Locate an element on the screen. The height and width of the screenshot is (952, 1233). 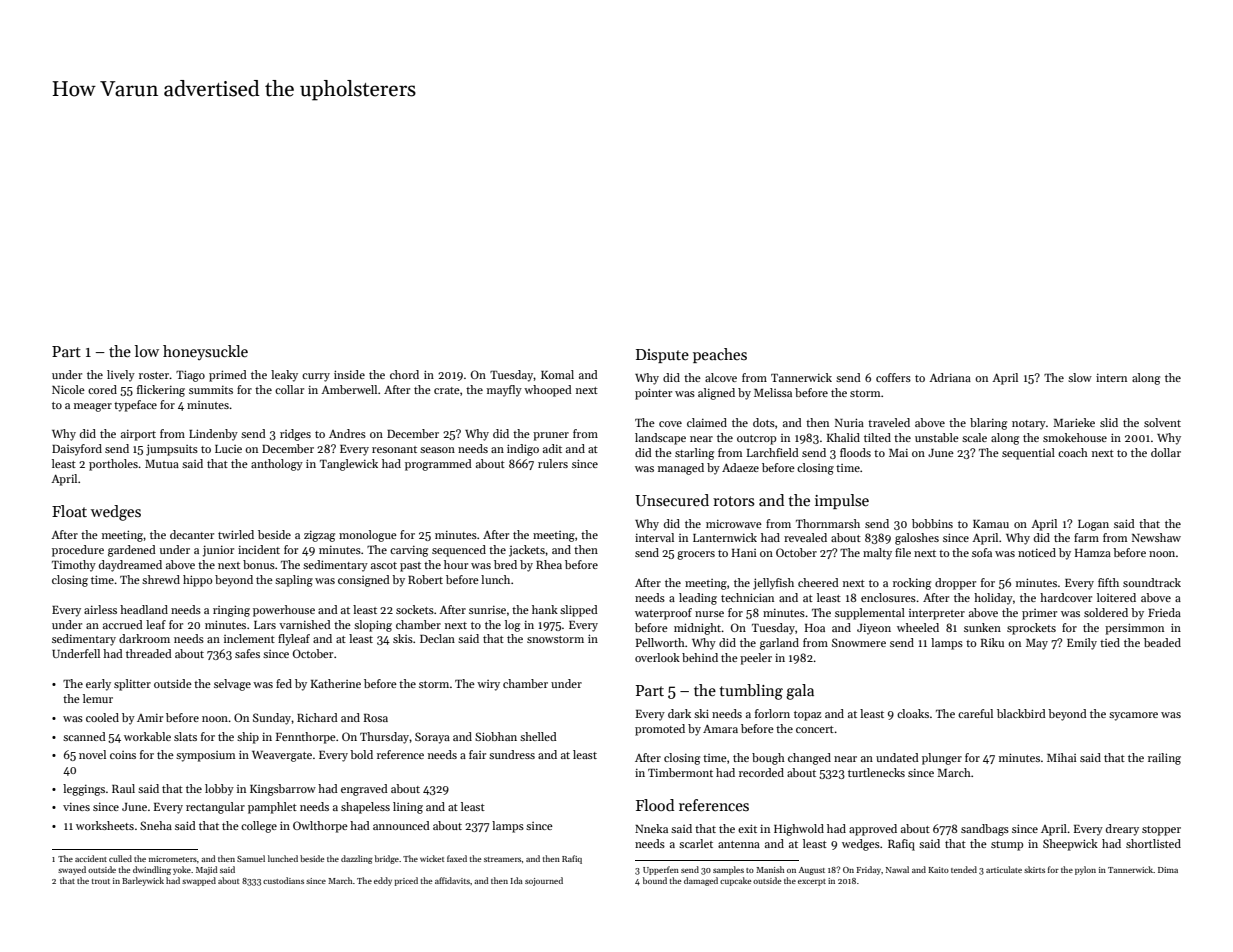
Barleywick is located at coordinates (143, 881).
